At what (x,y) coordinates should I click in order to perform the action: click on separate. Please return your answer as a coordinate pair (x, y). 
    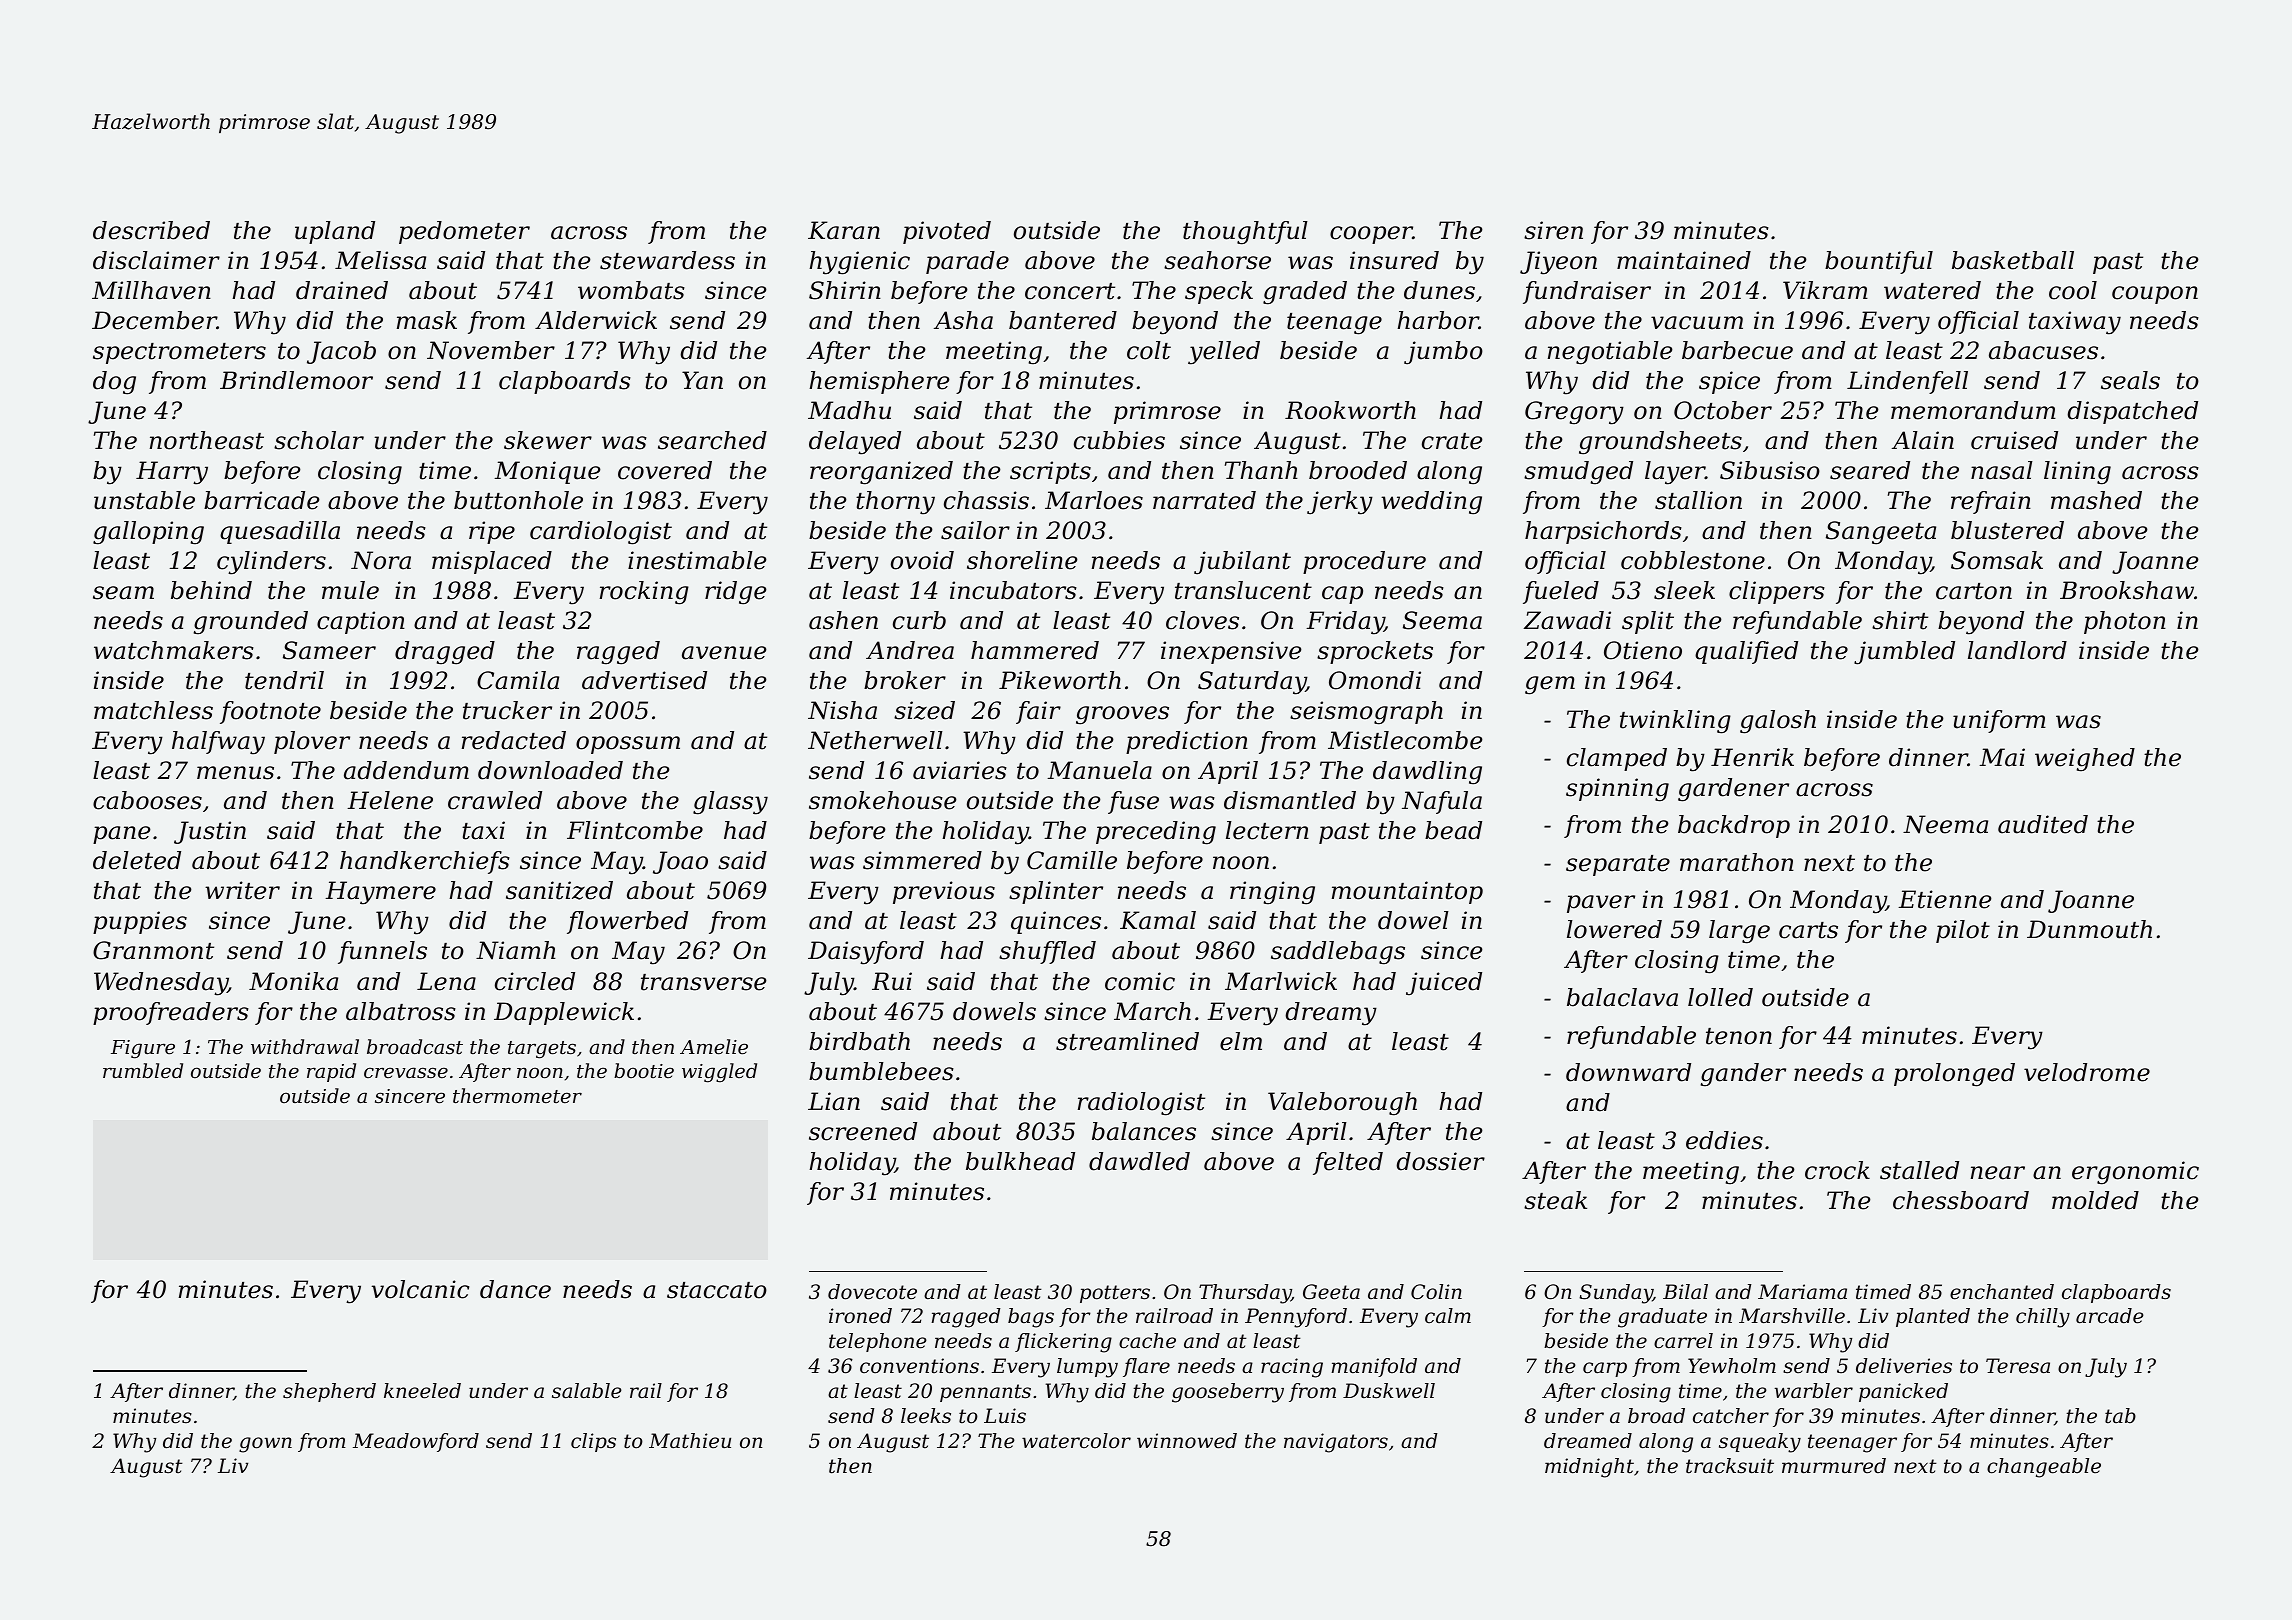
    Looking at the image, I should click on (1618, 865).
